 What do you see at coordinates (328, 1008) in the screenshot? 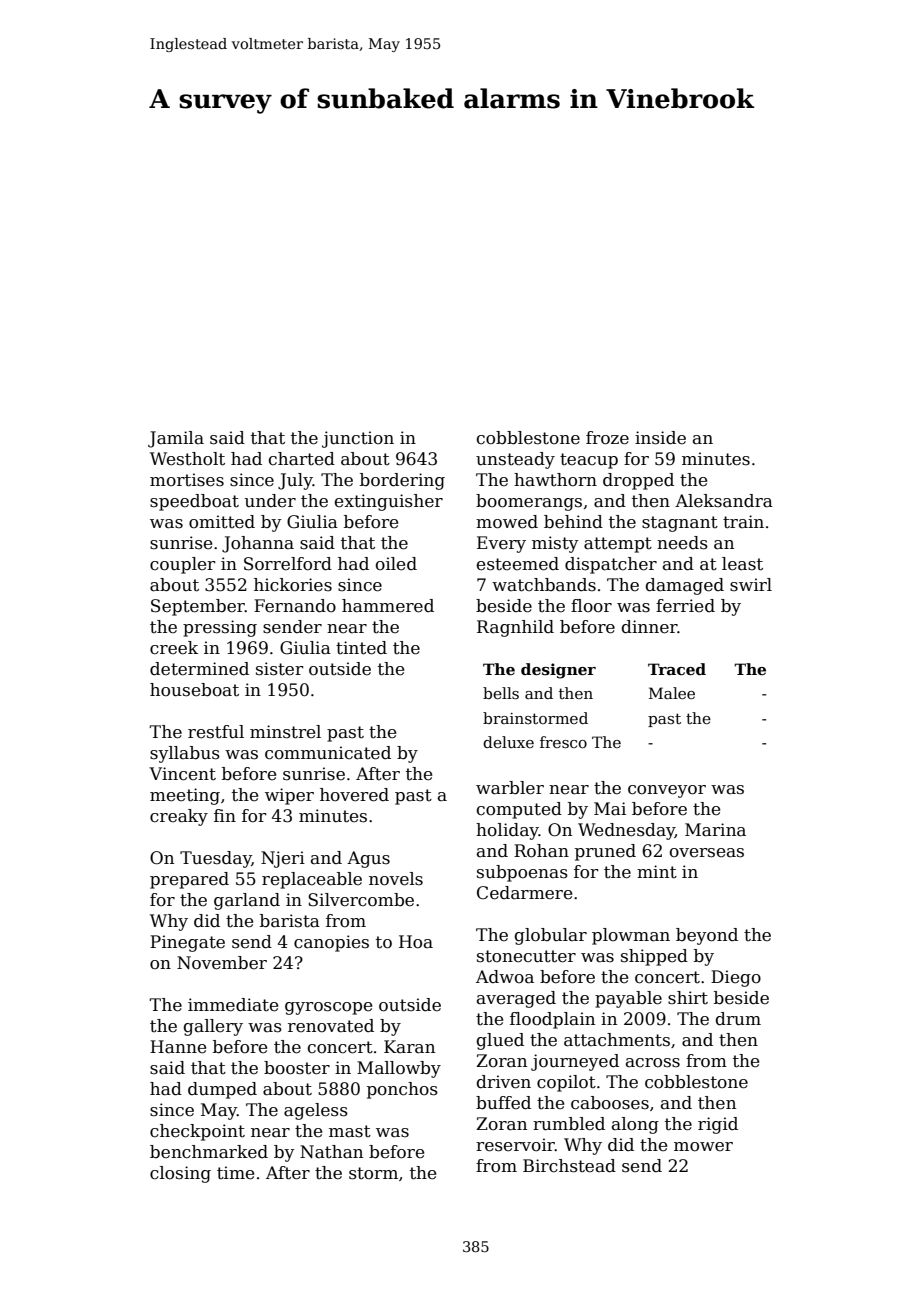
I see `gyroscope` at bounding box center [328, 1008].
